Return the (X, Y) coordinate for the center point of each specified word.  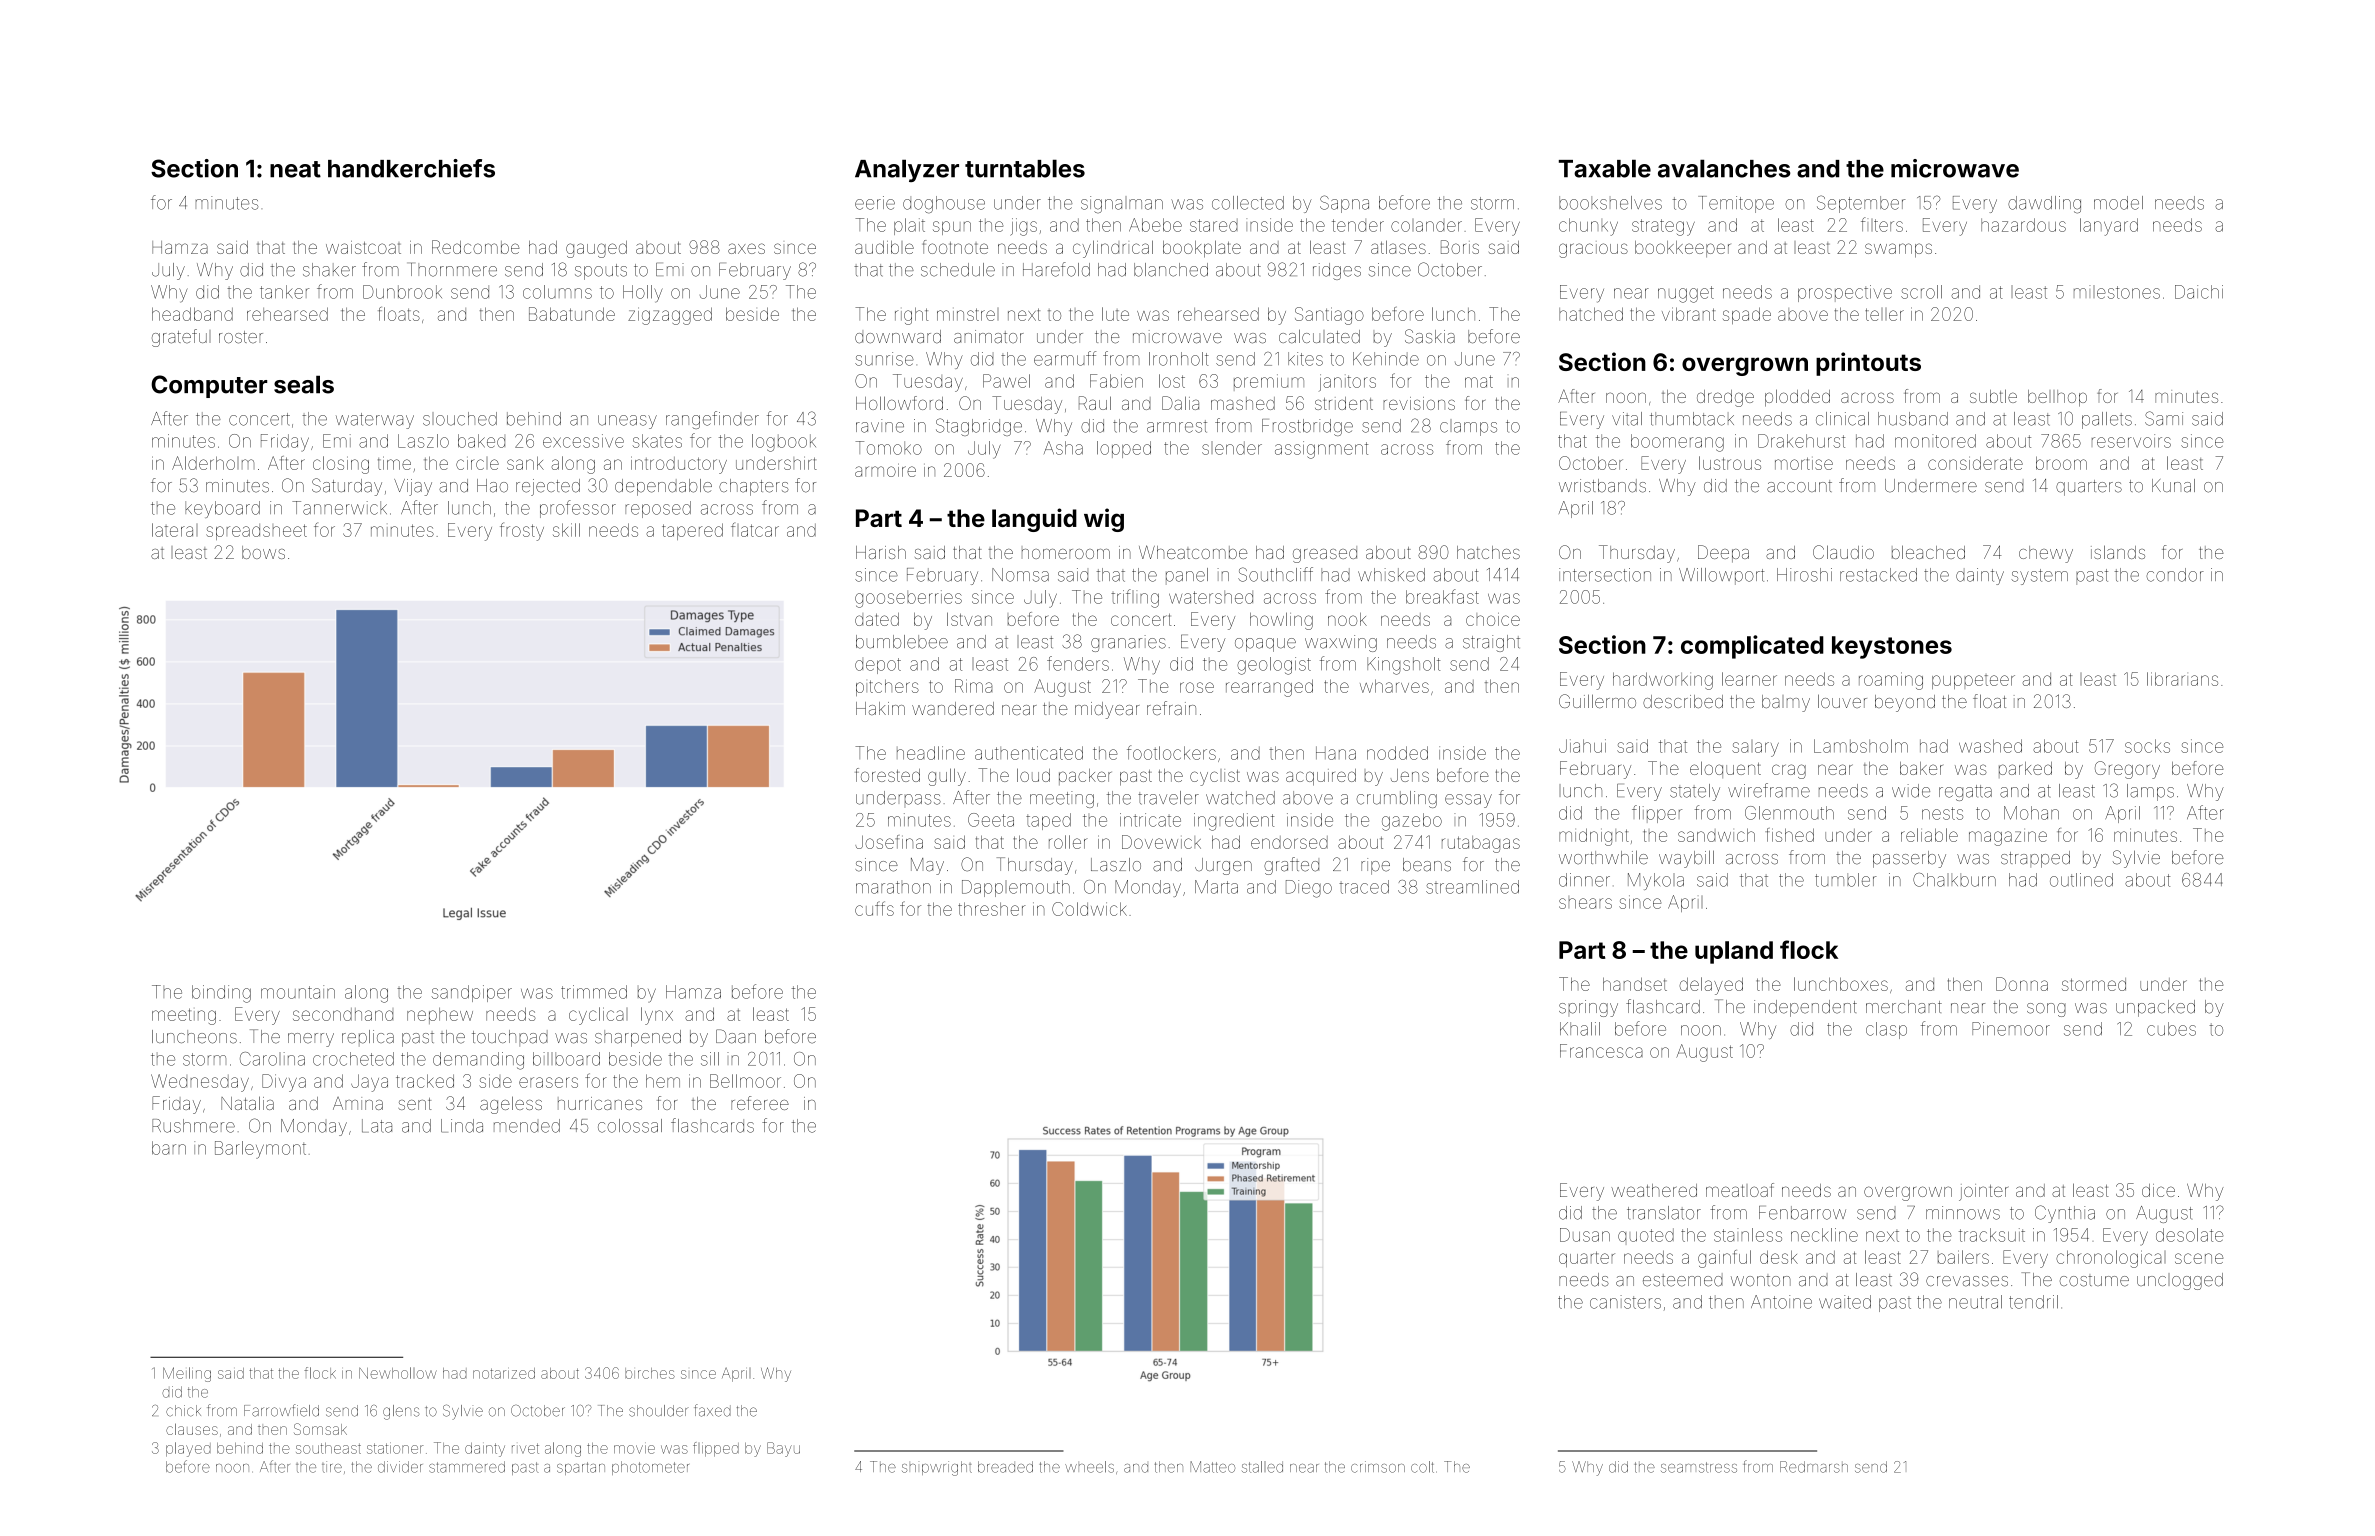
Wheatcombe (1193, 552)
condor (2175, 575)
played (188, 1449)
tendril (2033, 1302)
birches (650, 1373)
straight (1491, 643)
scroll (1921, 292)
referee (760, 1103)
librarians (2182, 679)
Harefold (1056, 269)
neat (295, 169)
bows (263, 552)
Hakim (880, 708)
